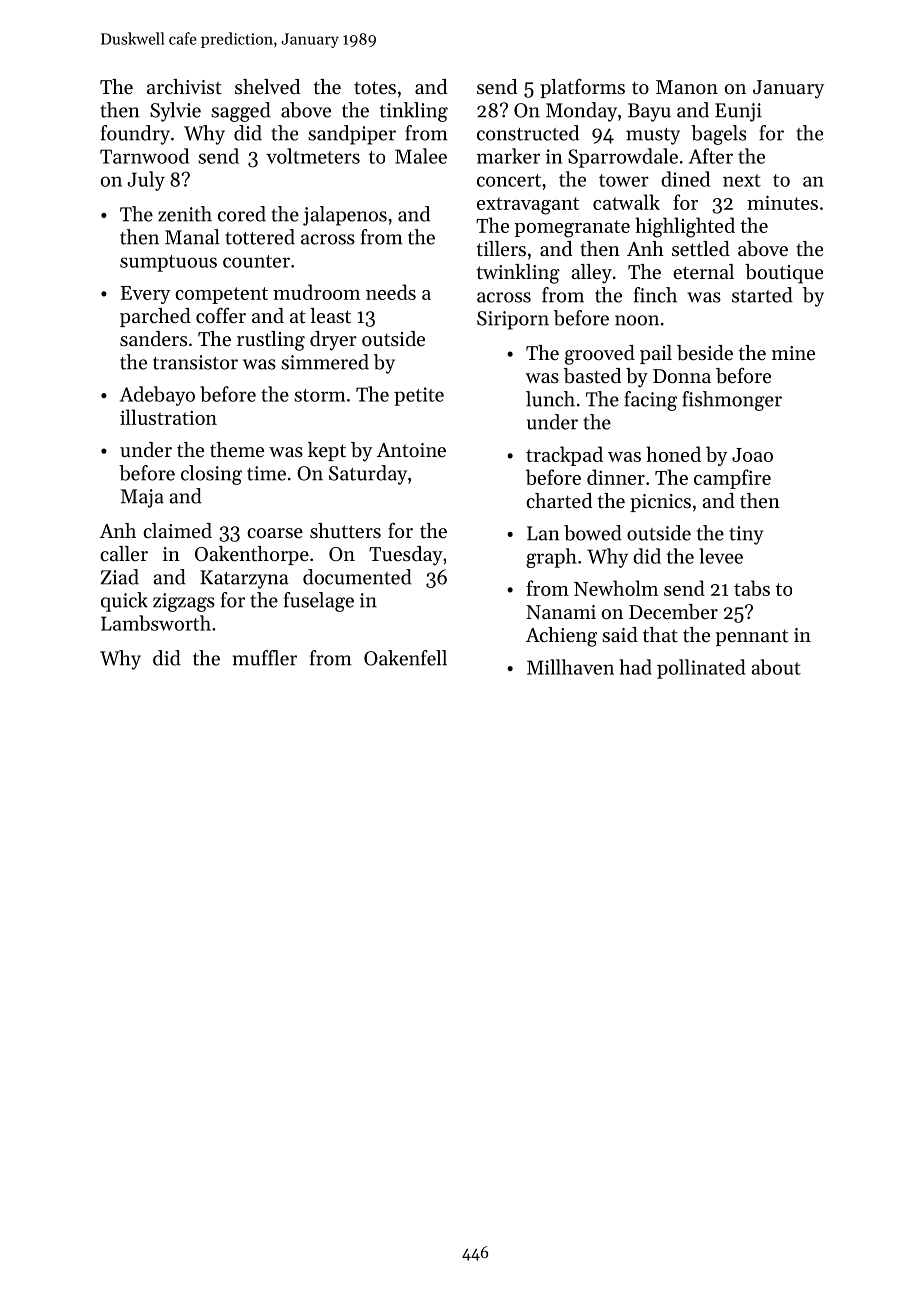  Describe the element at coordinates (421, 156) in the page. I see `Malee` at that location.
